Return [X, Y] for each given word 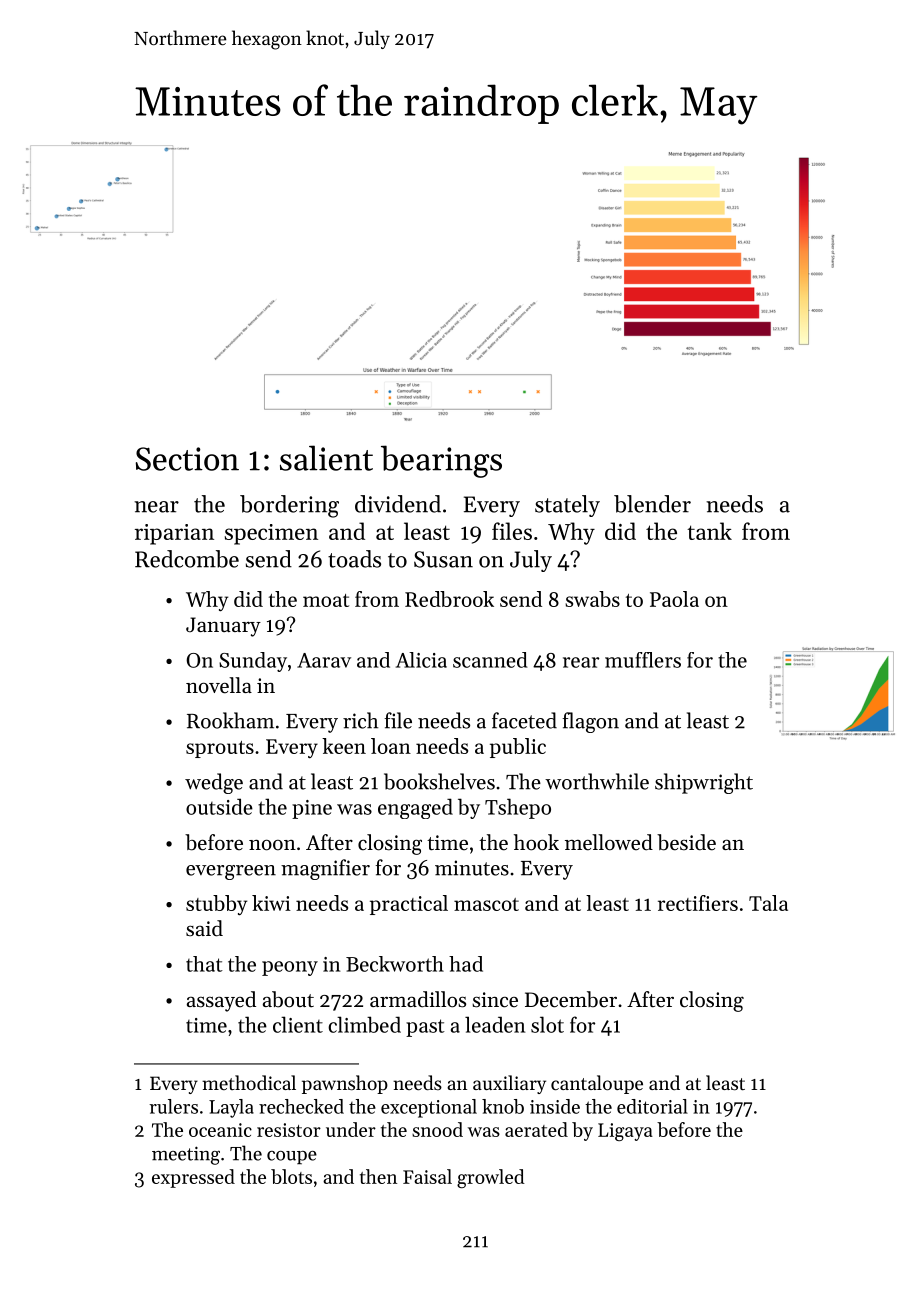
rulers [173, 1106]
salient [326, 458]
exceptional [429, 1108]
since [495, 1000]
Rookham [230, 720]
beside [686, 842]
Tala [768, 903]
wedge [214, 783]
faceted [524, 720]
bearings [441, 461]
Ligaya [625, 1132]
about [288, 999]
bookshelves [439, 781]
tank [709, 531]
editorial [652, 1106]
